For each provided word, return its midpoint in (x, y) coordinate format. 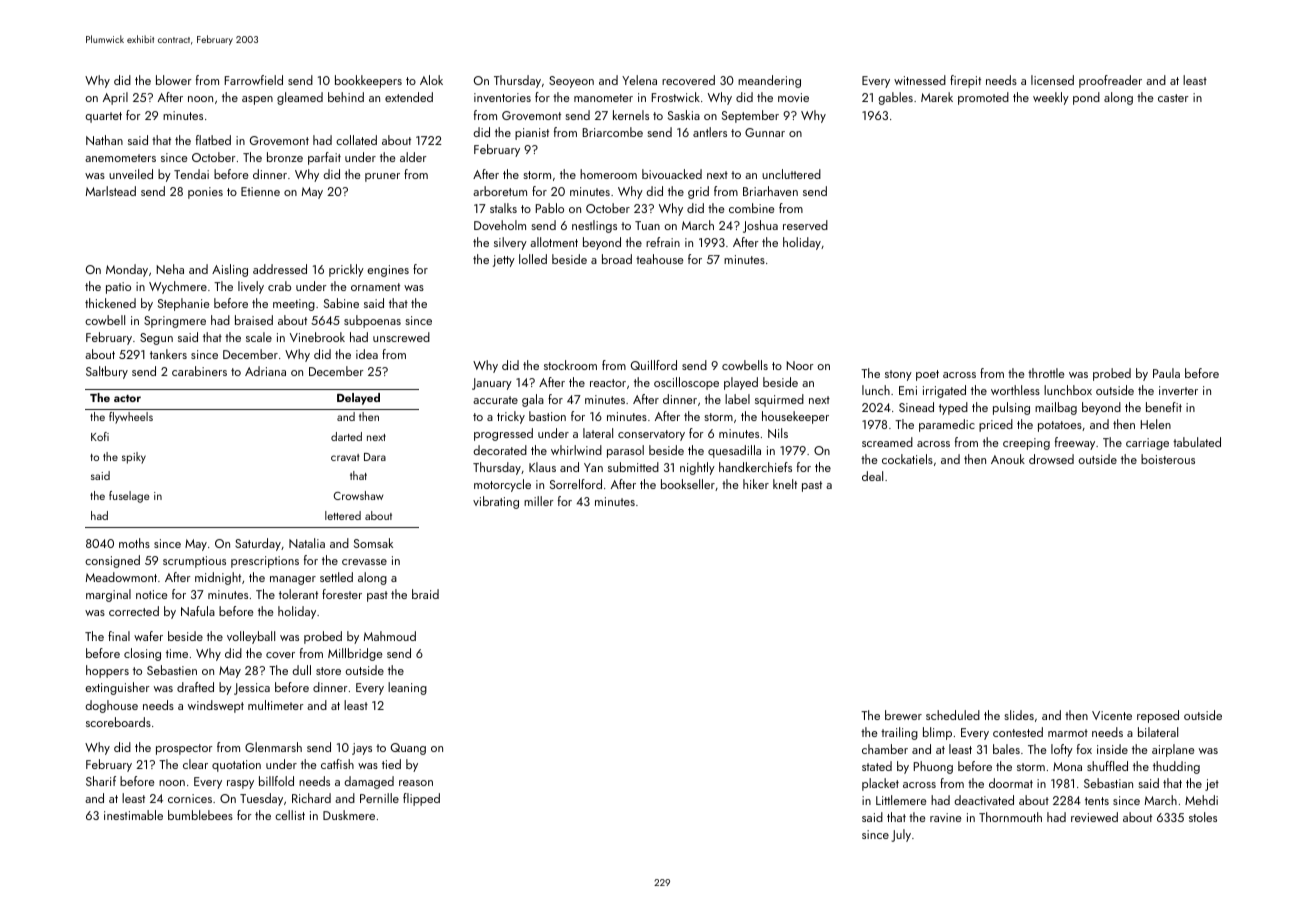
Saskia (684, 115)
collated (356, 140)
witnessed (920, 80)
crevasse (364, 562)
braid (425, 594)
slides (1019, 715)
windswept (216, 706)
